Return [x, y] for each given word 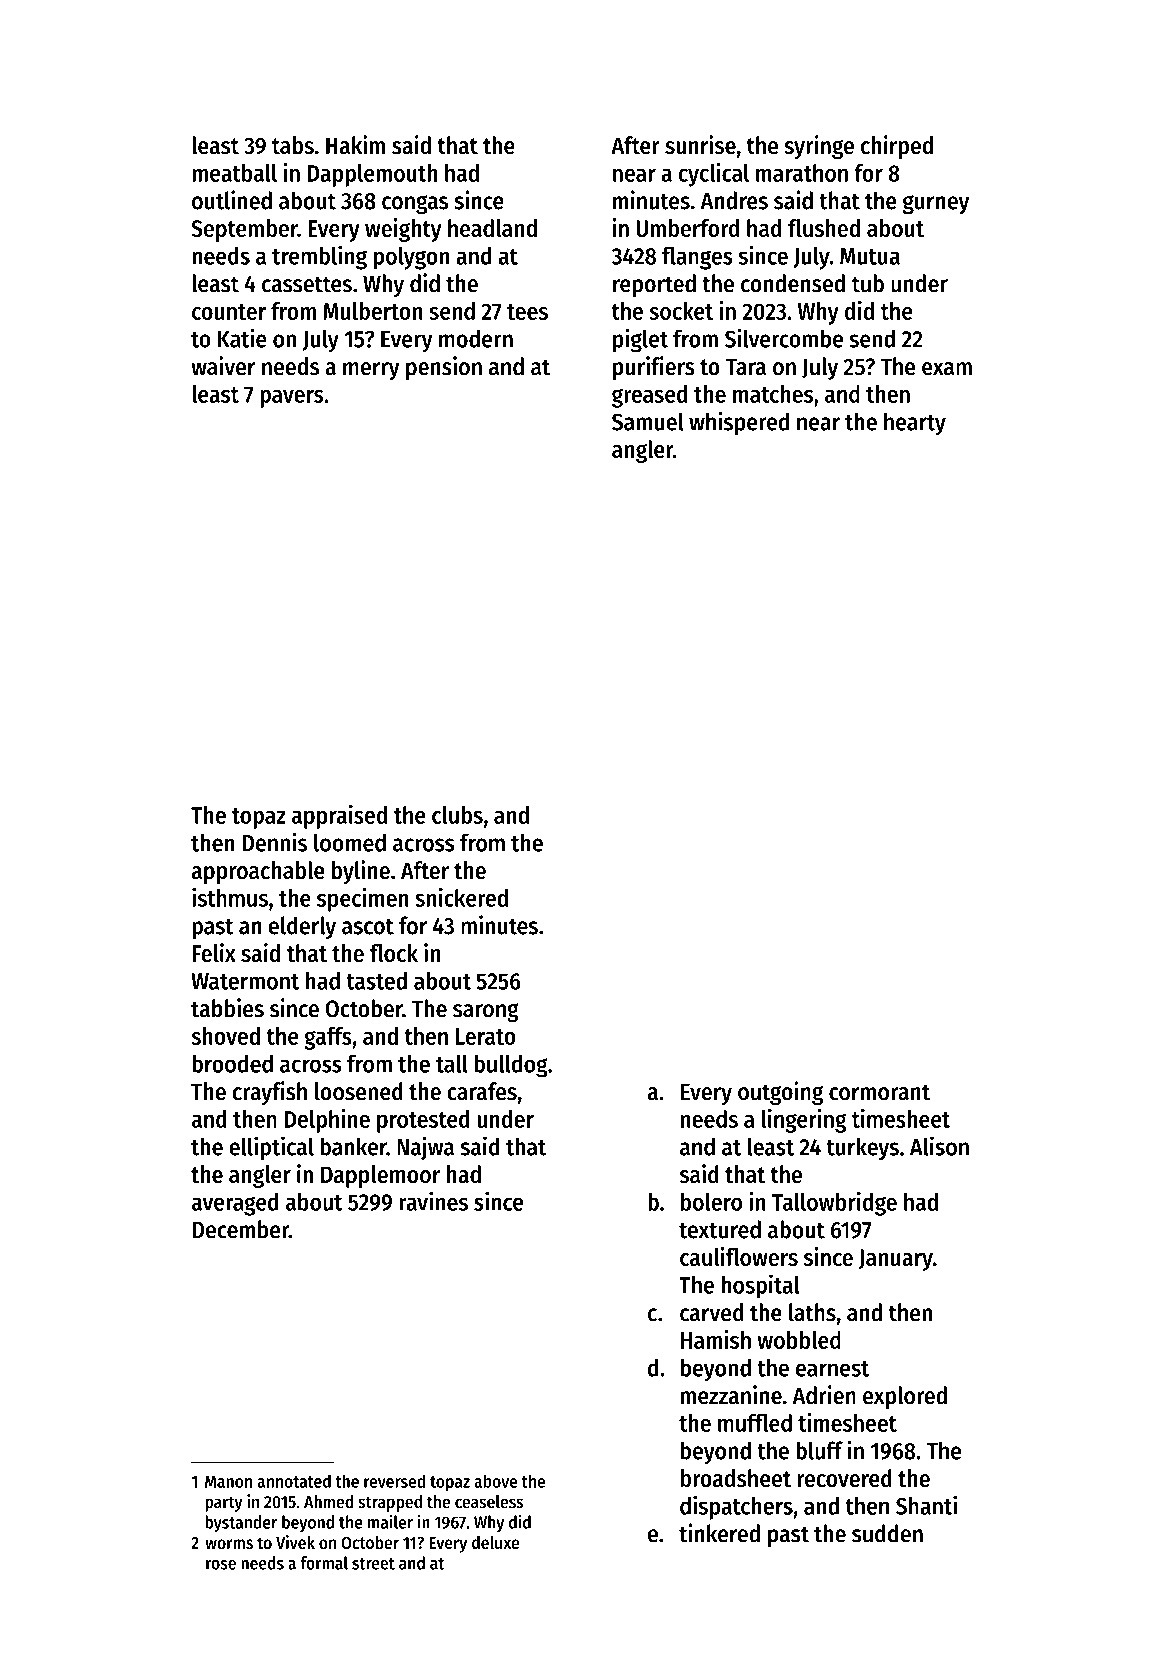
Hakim [355, 145]
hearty [915, 424]
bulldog [511, 1066]
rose [221, 1565]
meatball [234, 173]
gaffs [328, 1038]
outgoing [780, 1093]
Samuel [648, 421]
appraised [339, 817]
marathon [802, 173]
